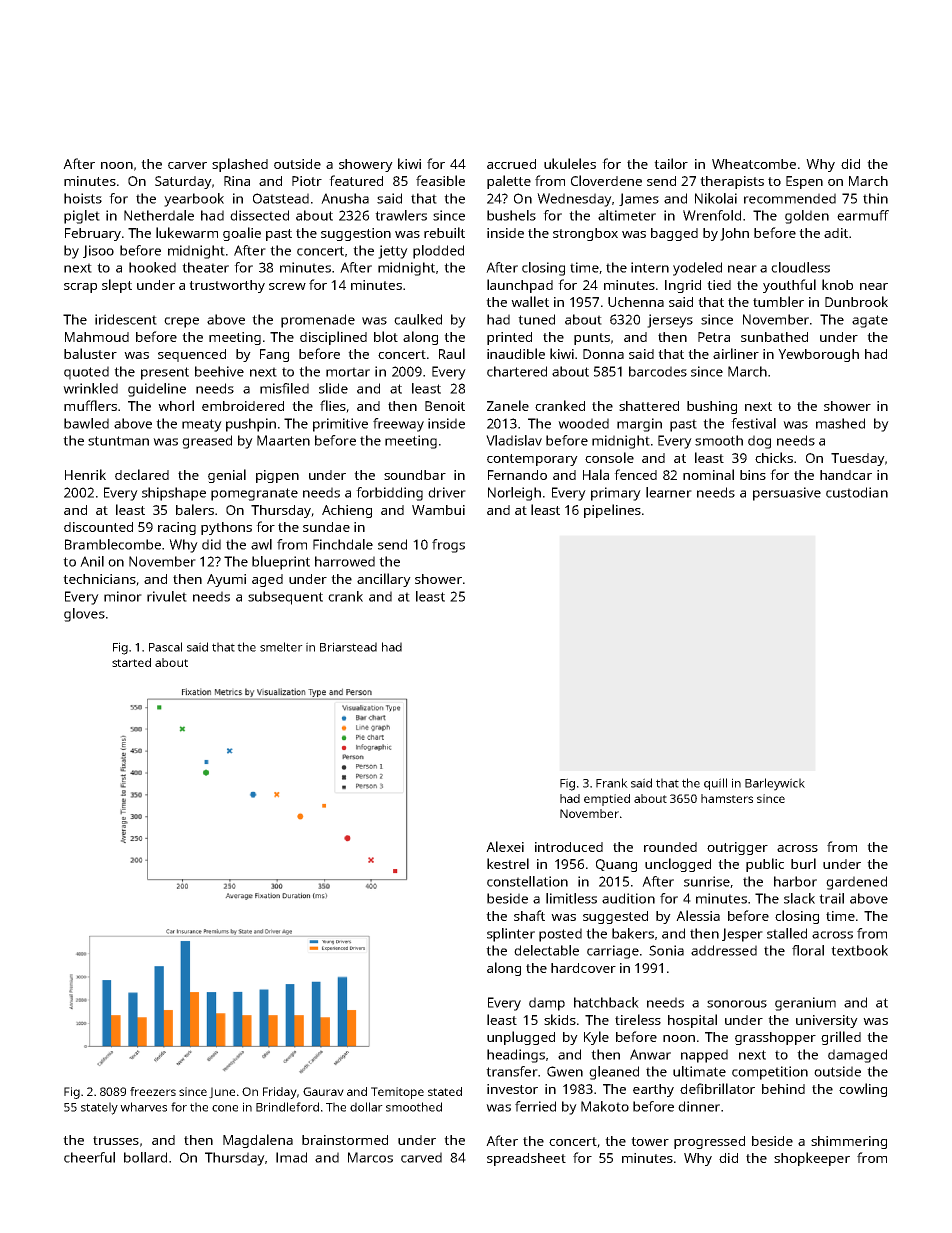  Describe the element at coordinates (775, 784) in the page. I see `Barleywick` at that location.
